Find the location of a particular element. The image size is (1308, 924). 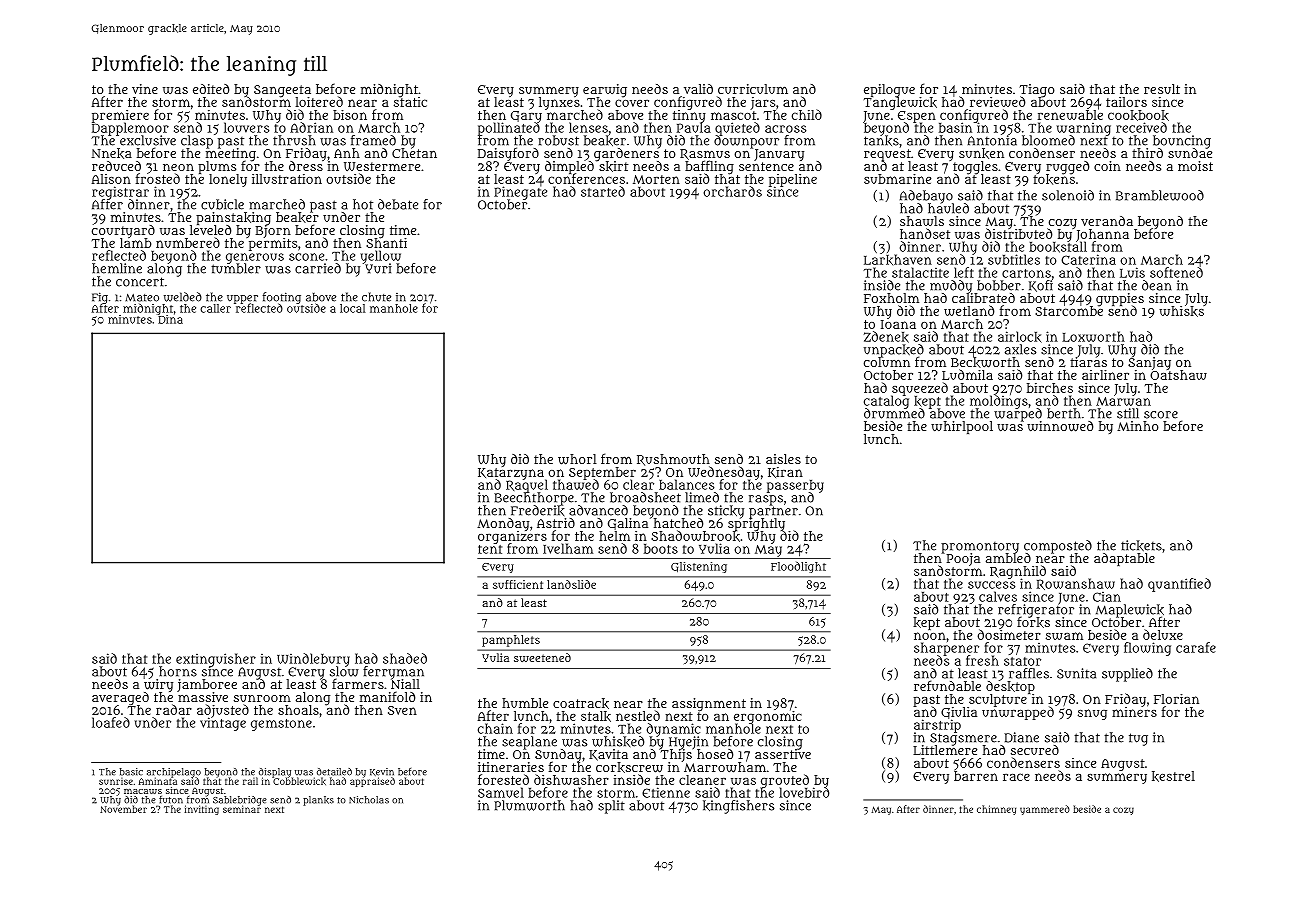

Florian is located at coordinates (1176, 699).
